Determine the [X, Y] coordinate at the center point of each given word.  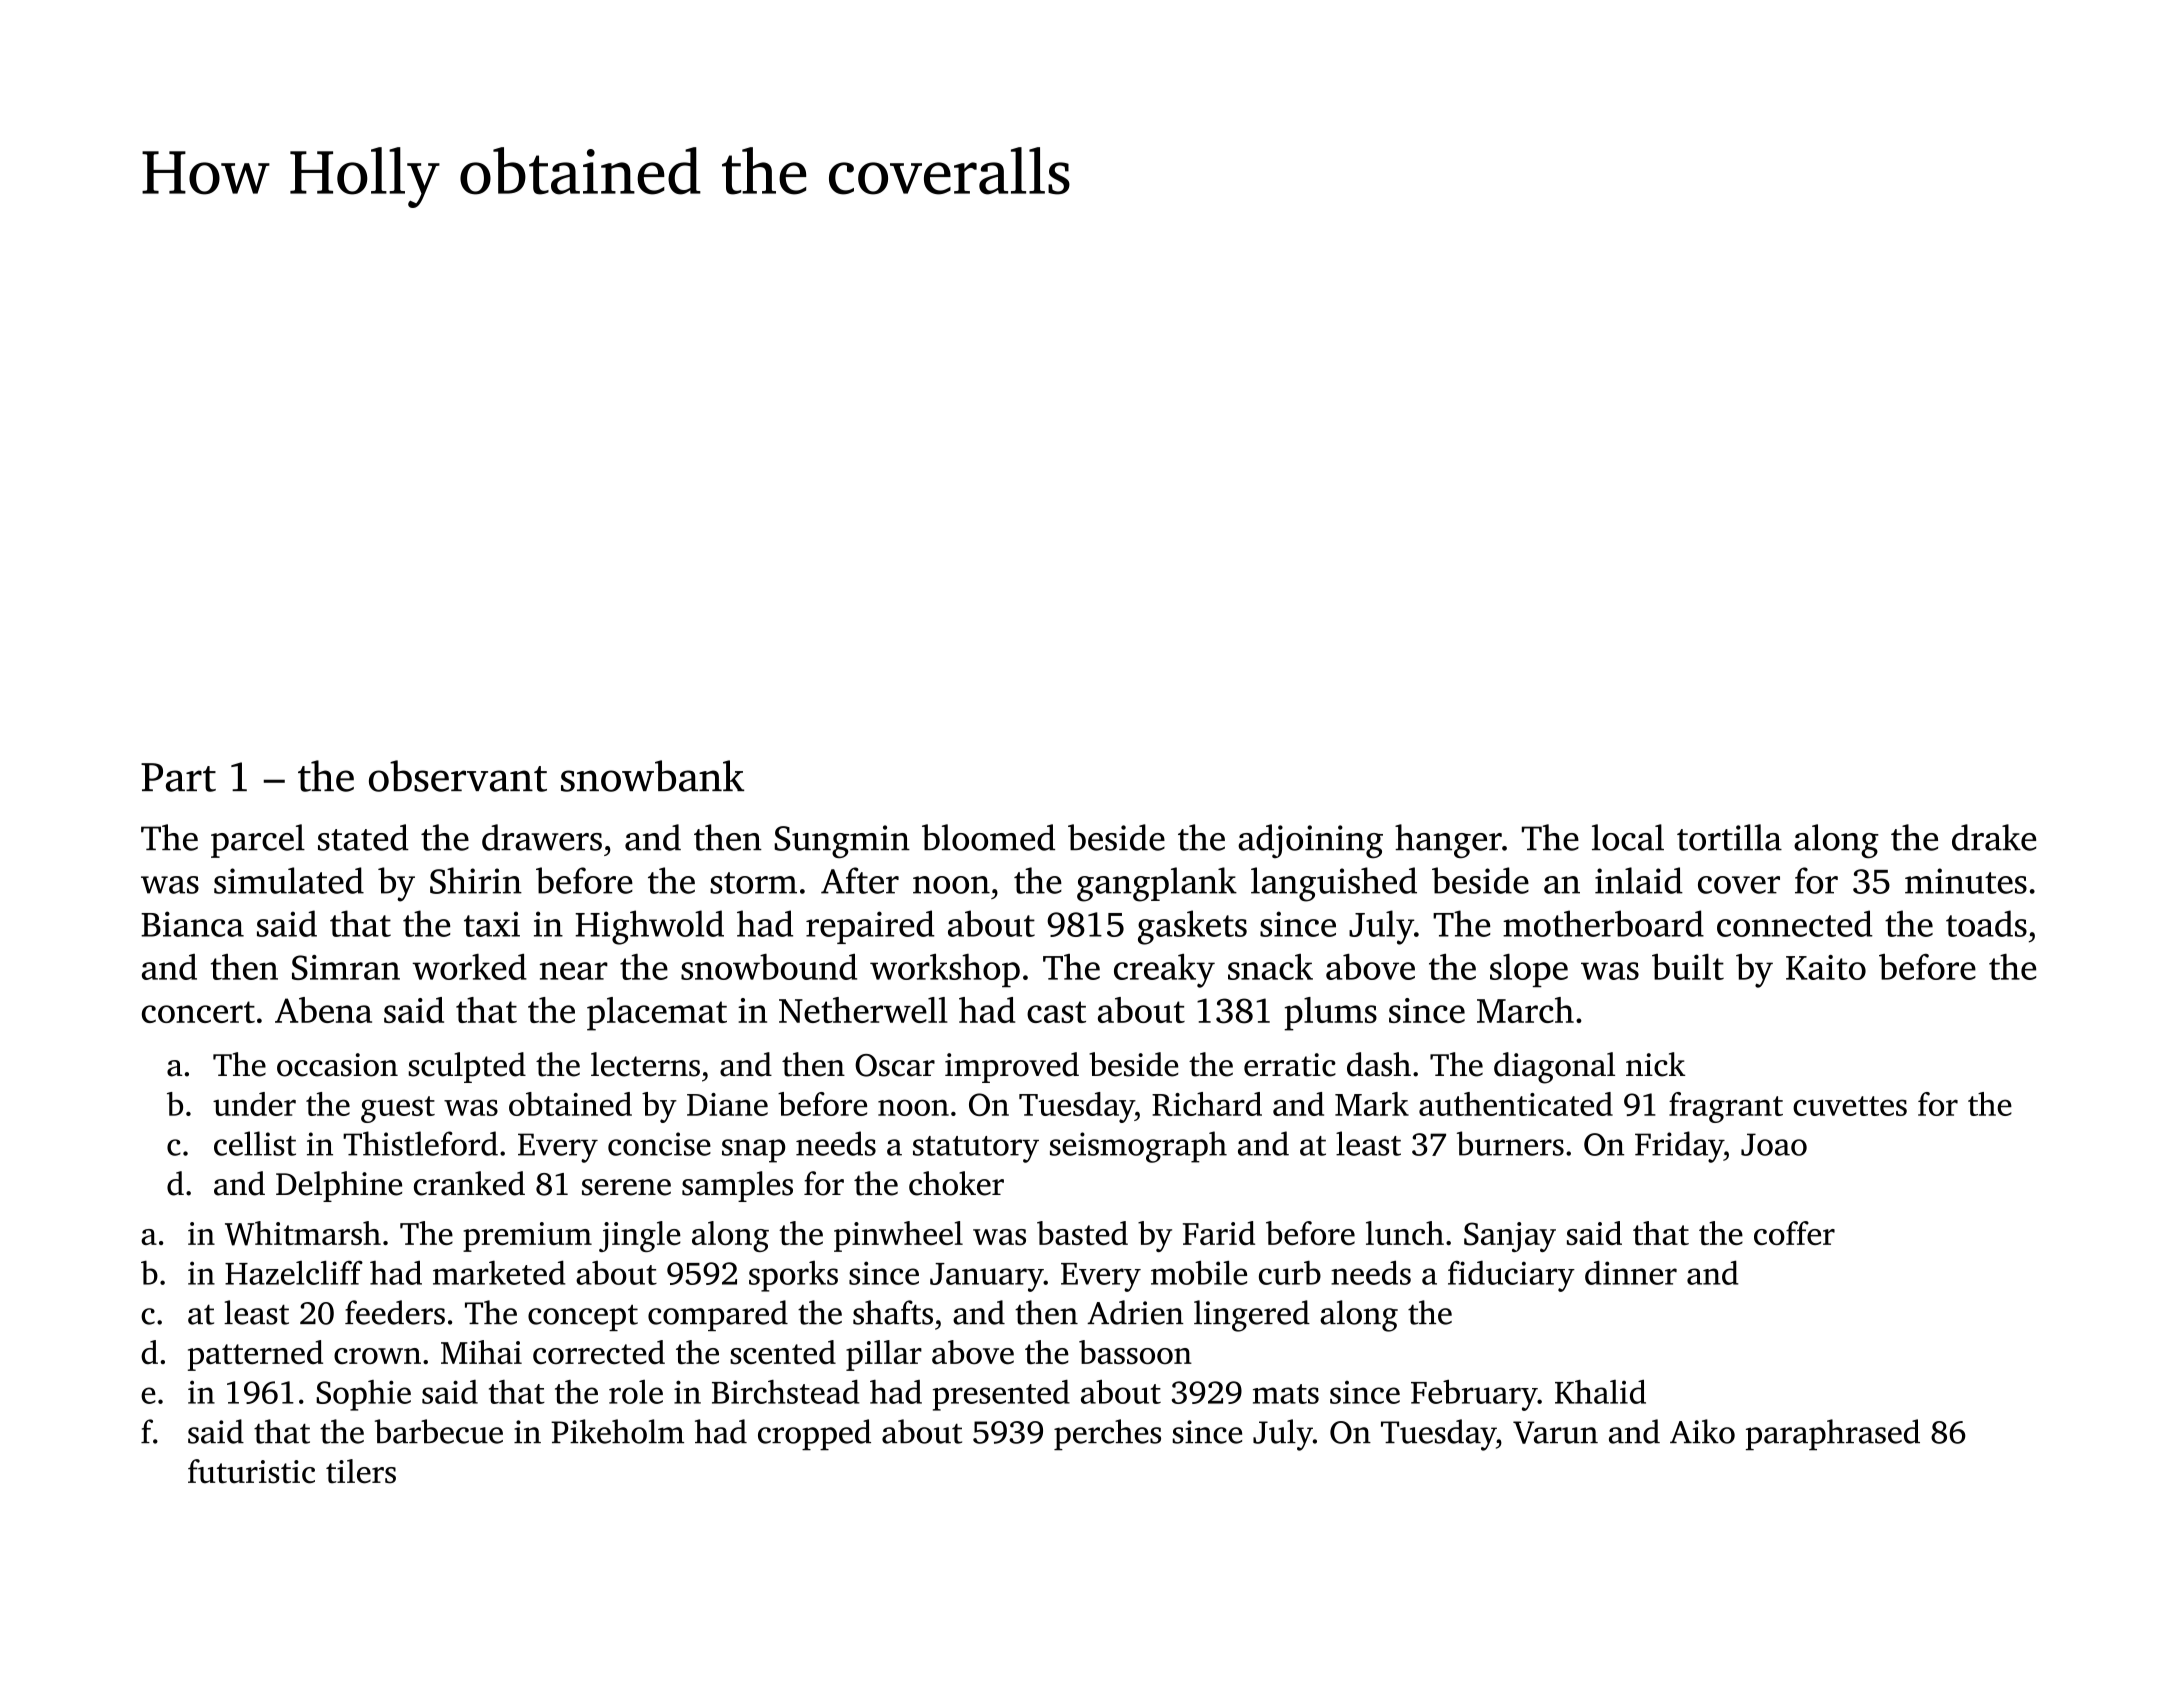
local [1628, 837]
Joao [1774, 1144]
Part [178, 777]
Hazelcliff [294, 1272]
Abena [323, 1010]
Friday [1679, 1147]
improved [1012, 1067]
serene [626, 1187]
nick [1655, 1064]
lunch [1405, 1233]
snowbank [652, 776]
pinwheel [898, 1236]
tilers [361, 1471]
